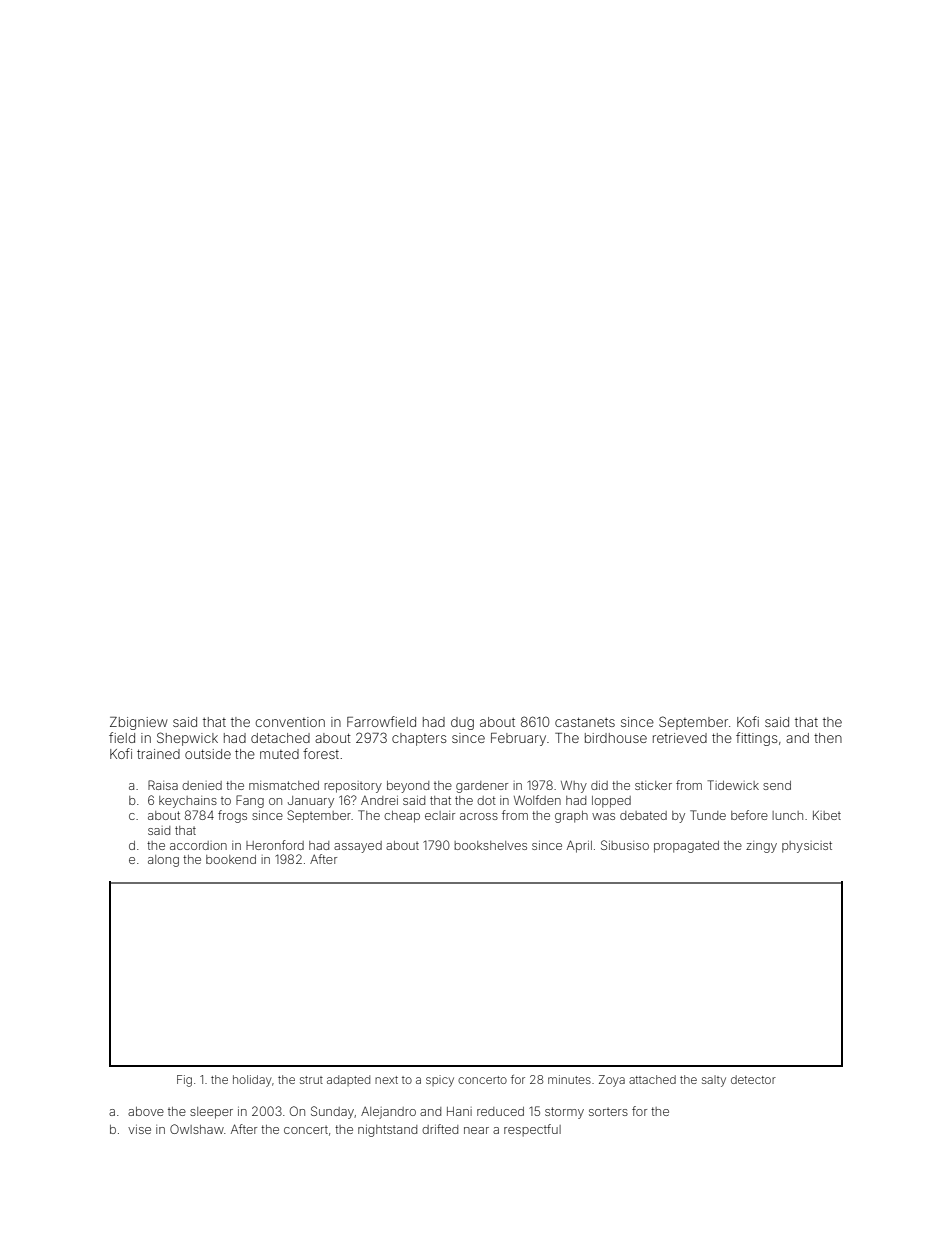  Describe the element at coordinates (231, 859) in the document. I see `bookend` at that location.
